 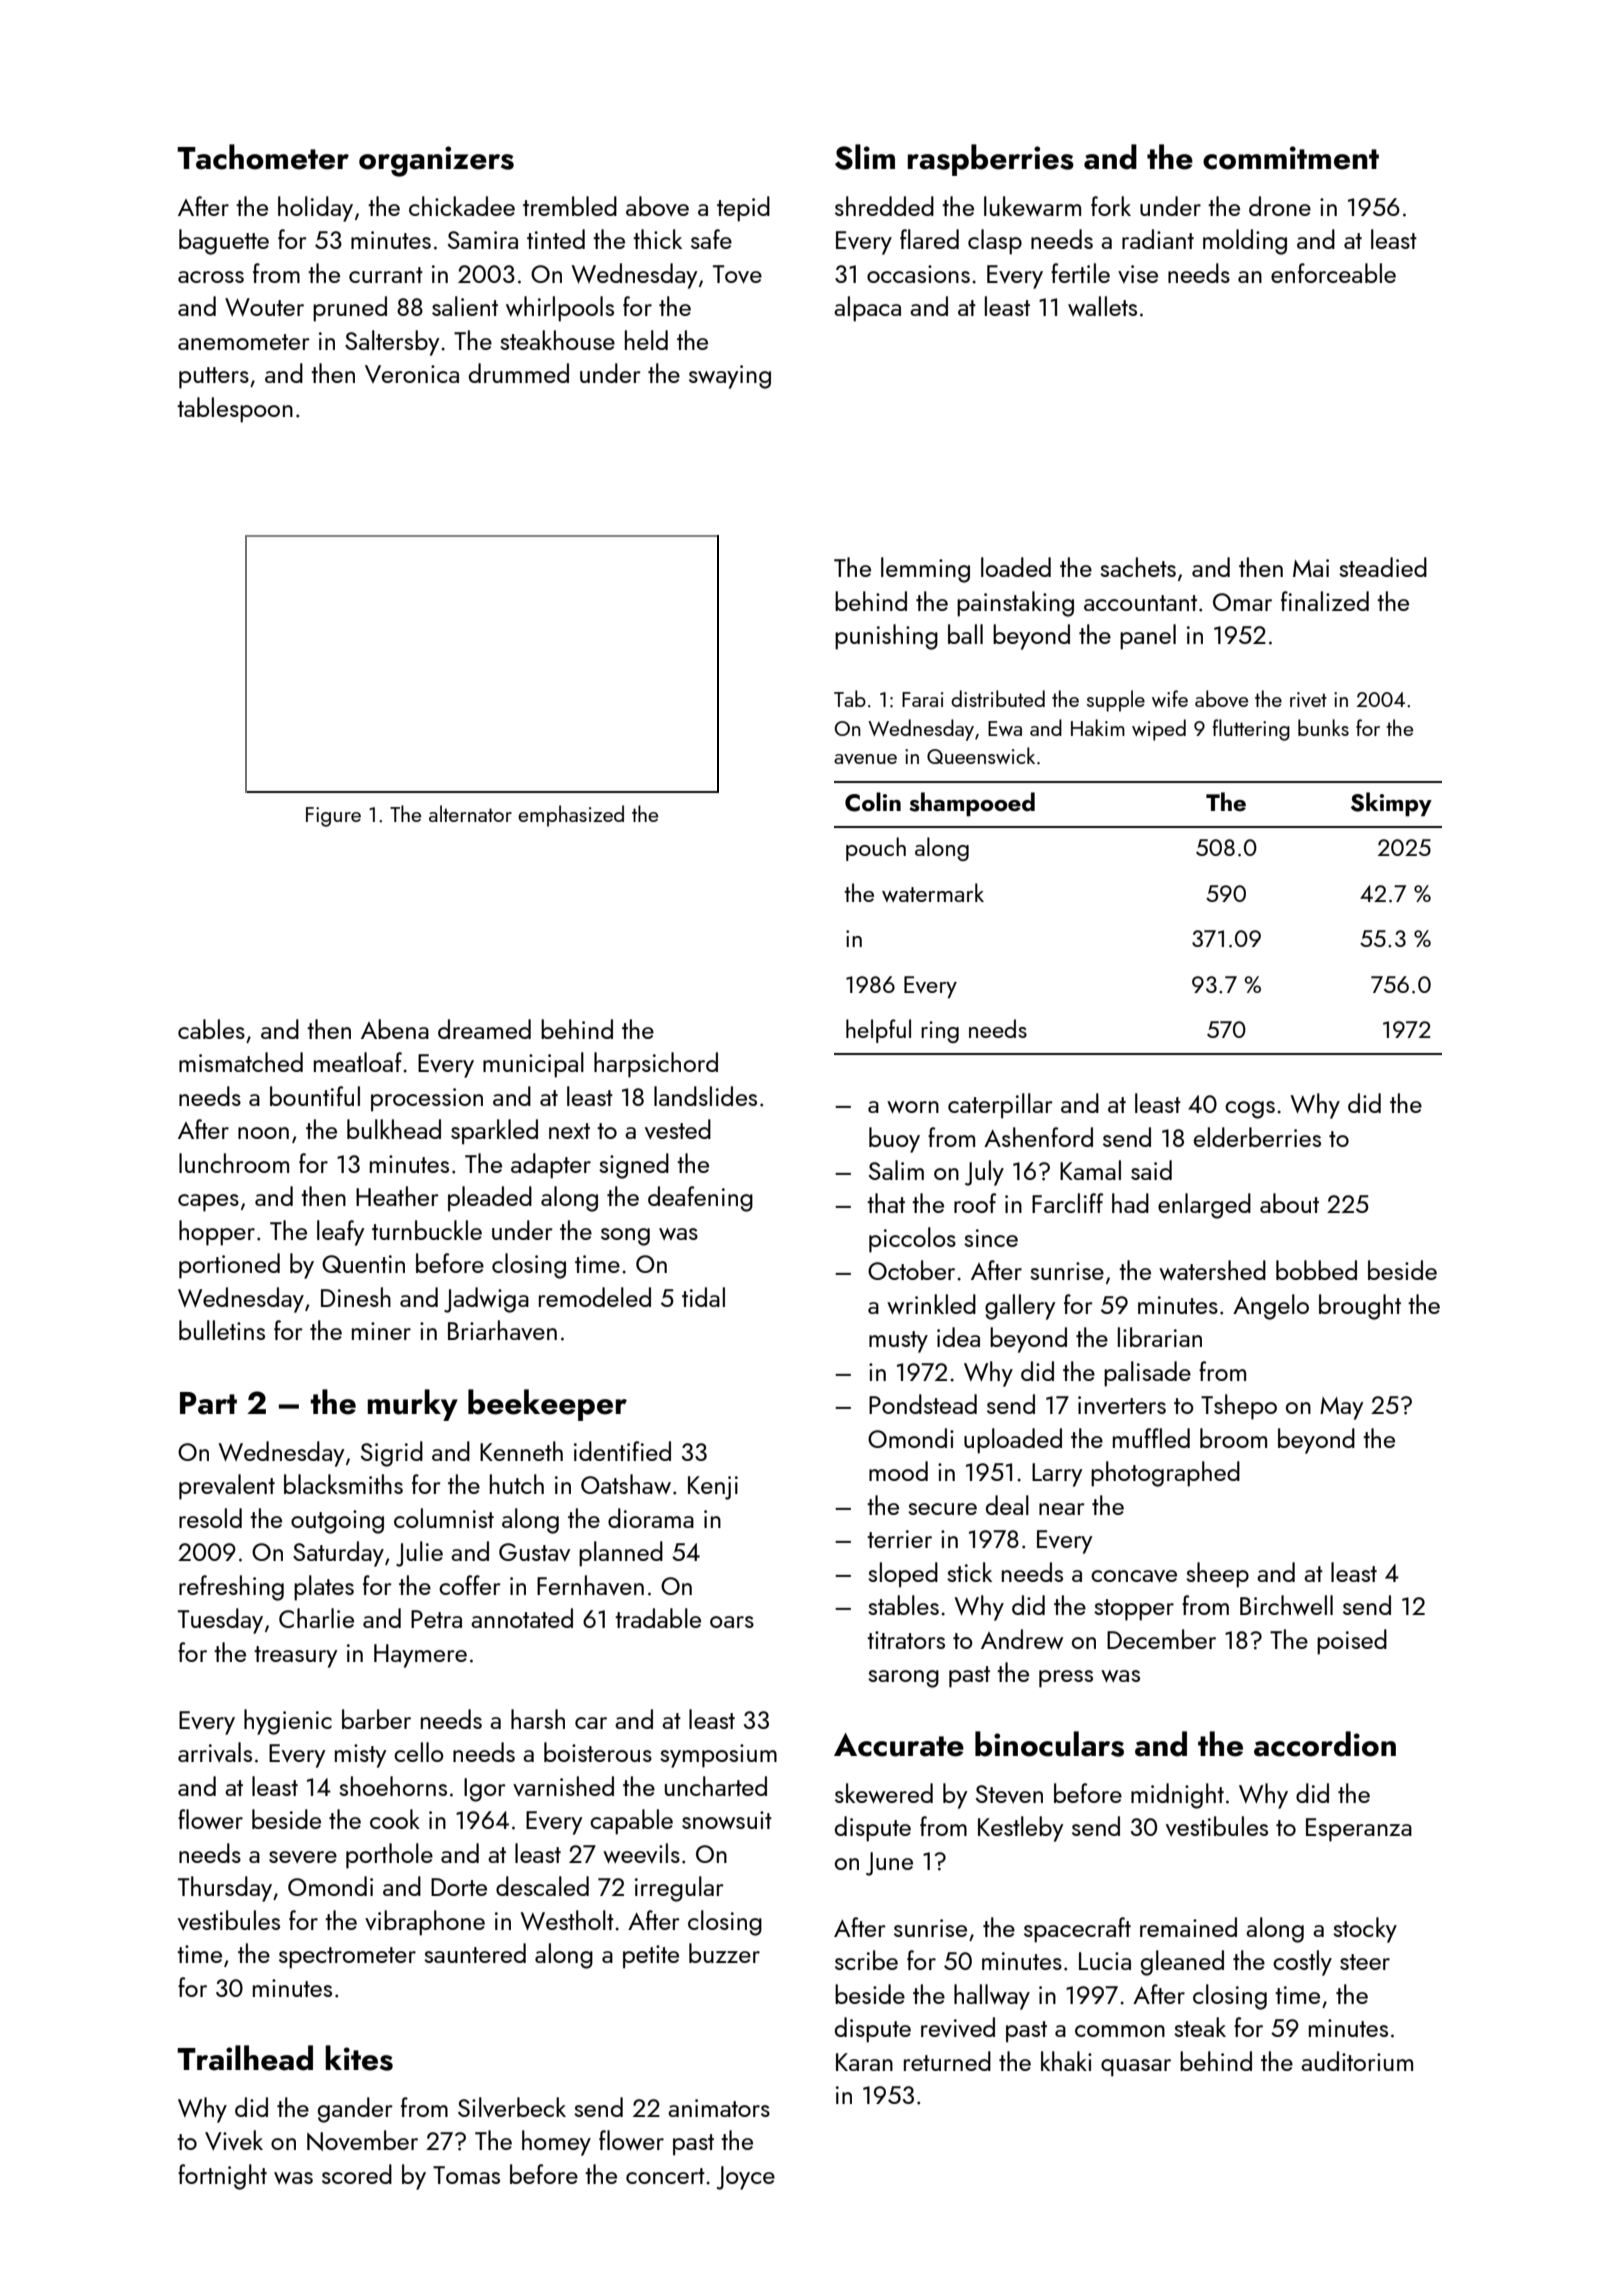 What do you see at coordinates (466, 2175) in the document?
I see `Tomas` at bounding box center [466, 2175].
